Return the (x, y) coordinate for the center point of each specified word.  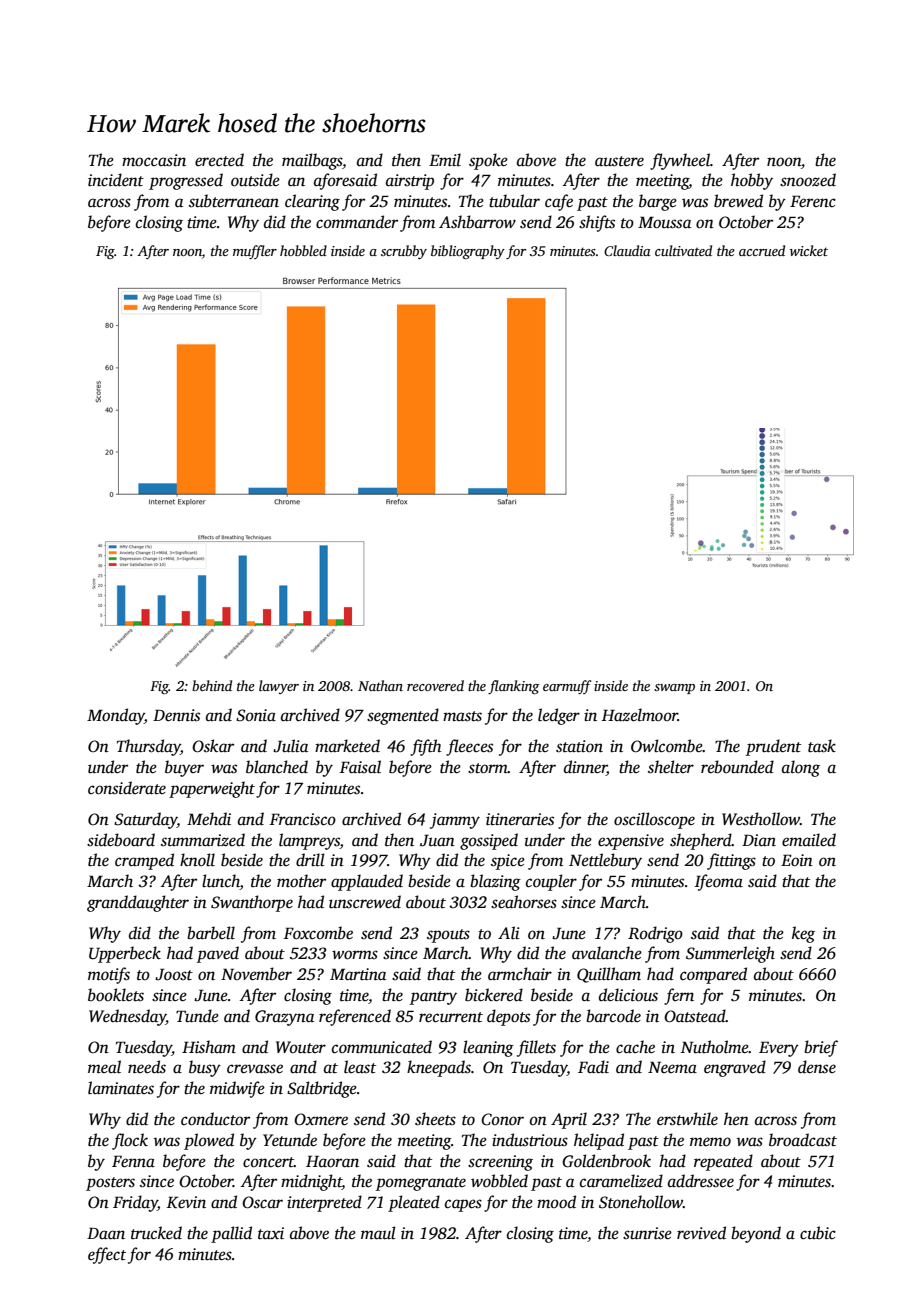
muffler (255, 252)
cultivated (683, 250)
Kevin (186, 1202)
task (822, 746)
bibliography (468, 252)
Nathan (380, 685)
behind (212, 685)
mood (556, 1202)
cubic (818, 1232)
